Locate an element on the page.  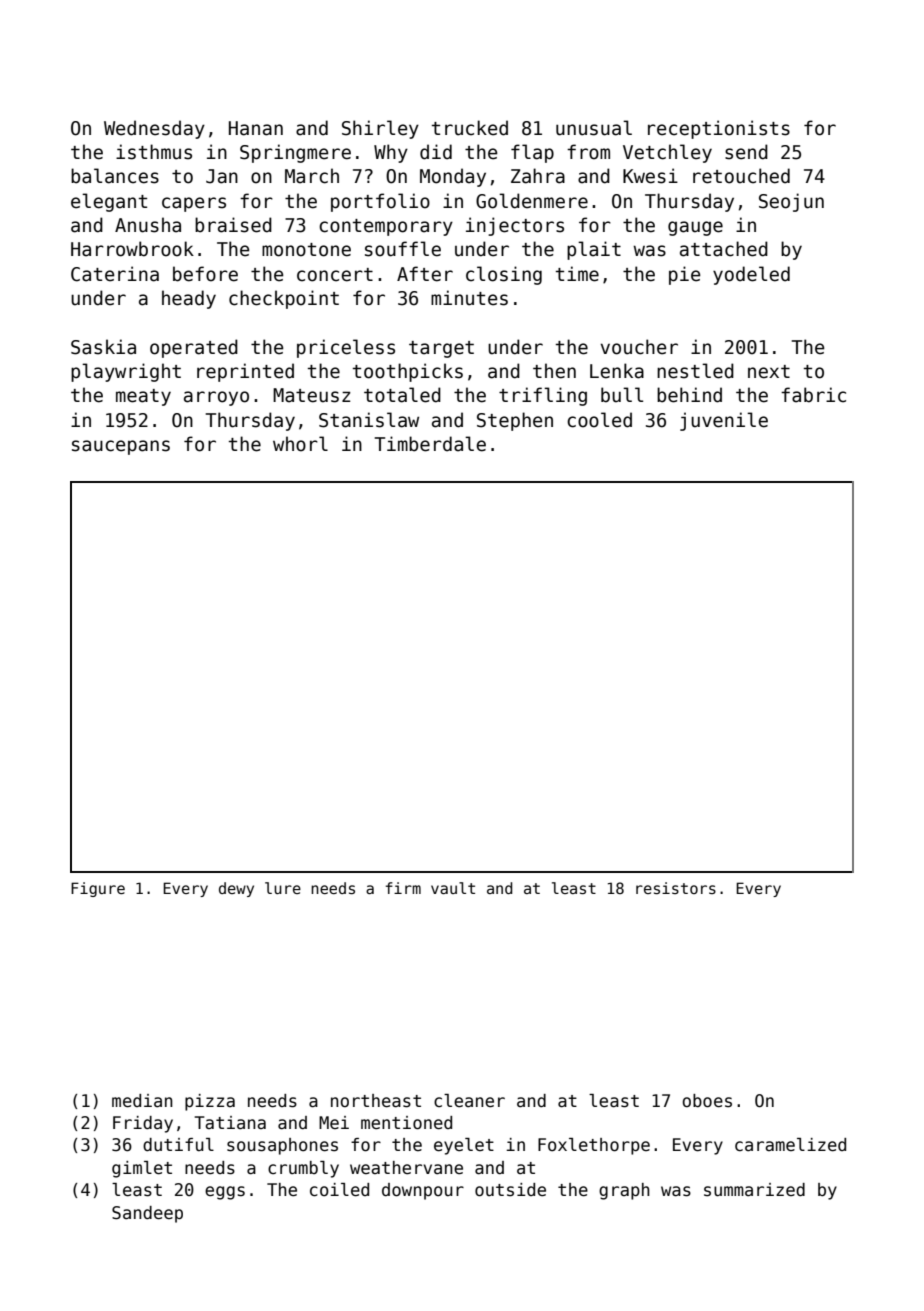
Sandeep is located at coordinates (147, 1214).
